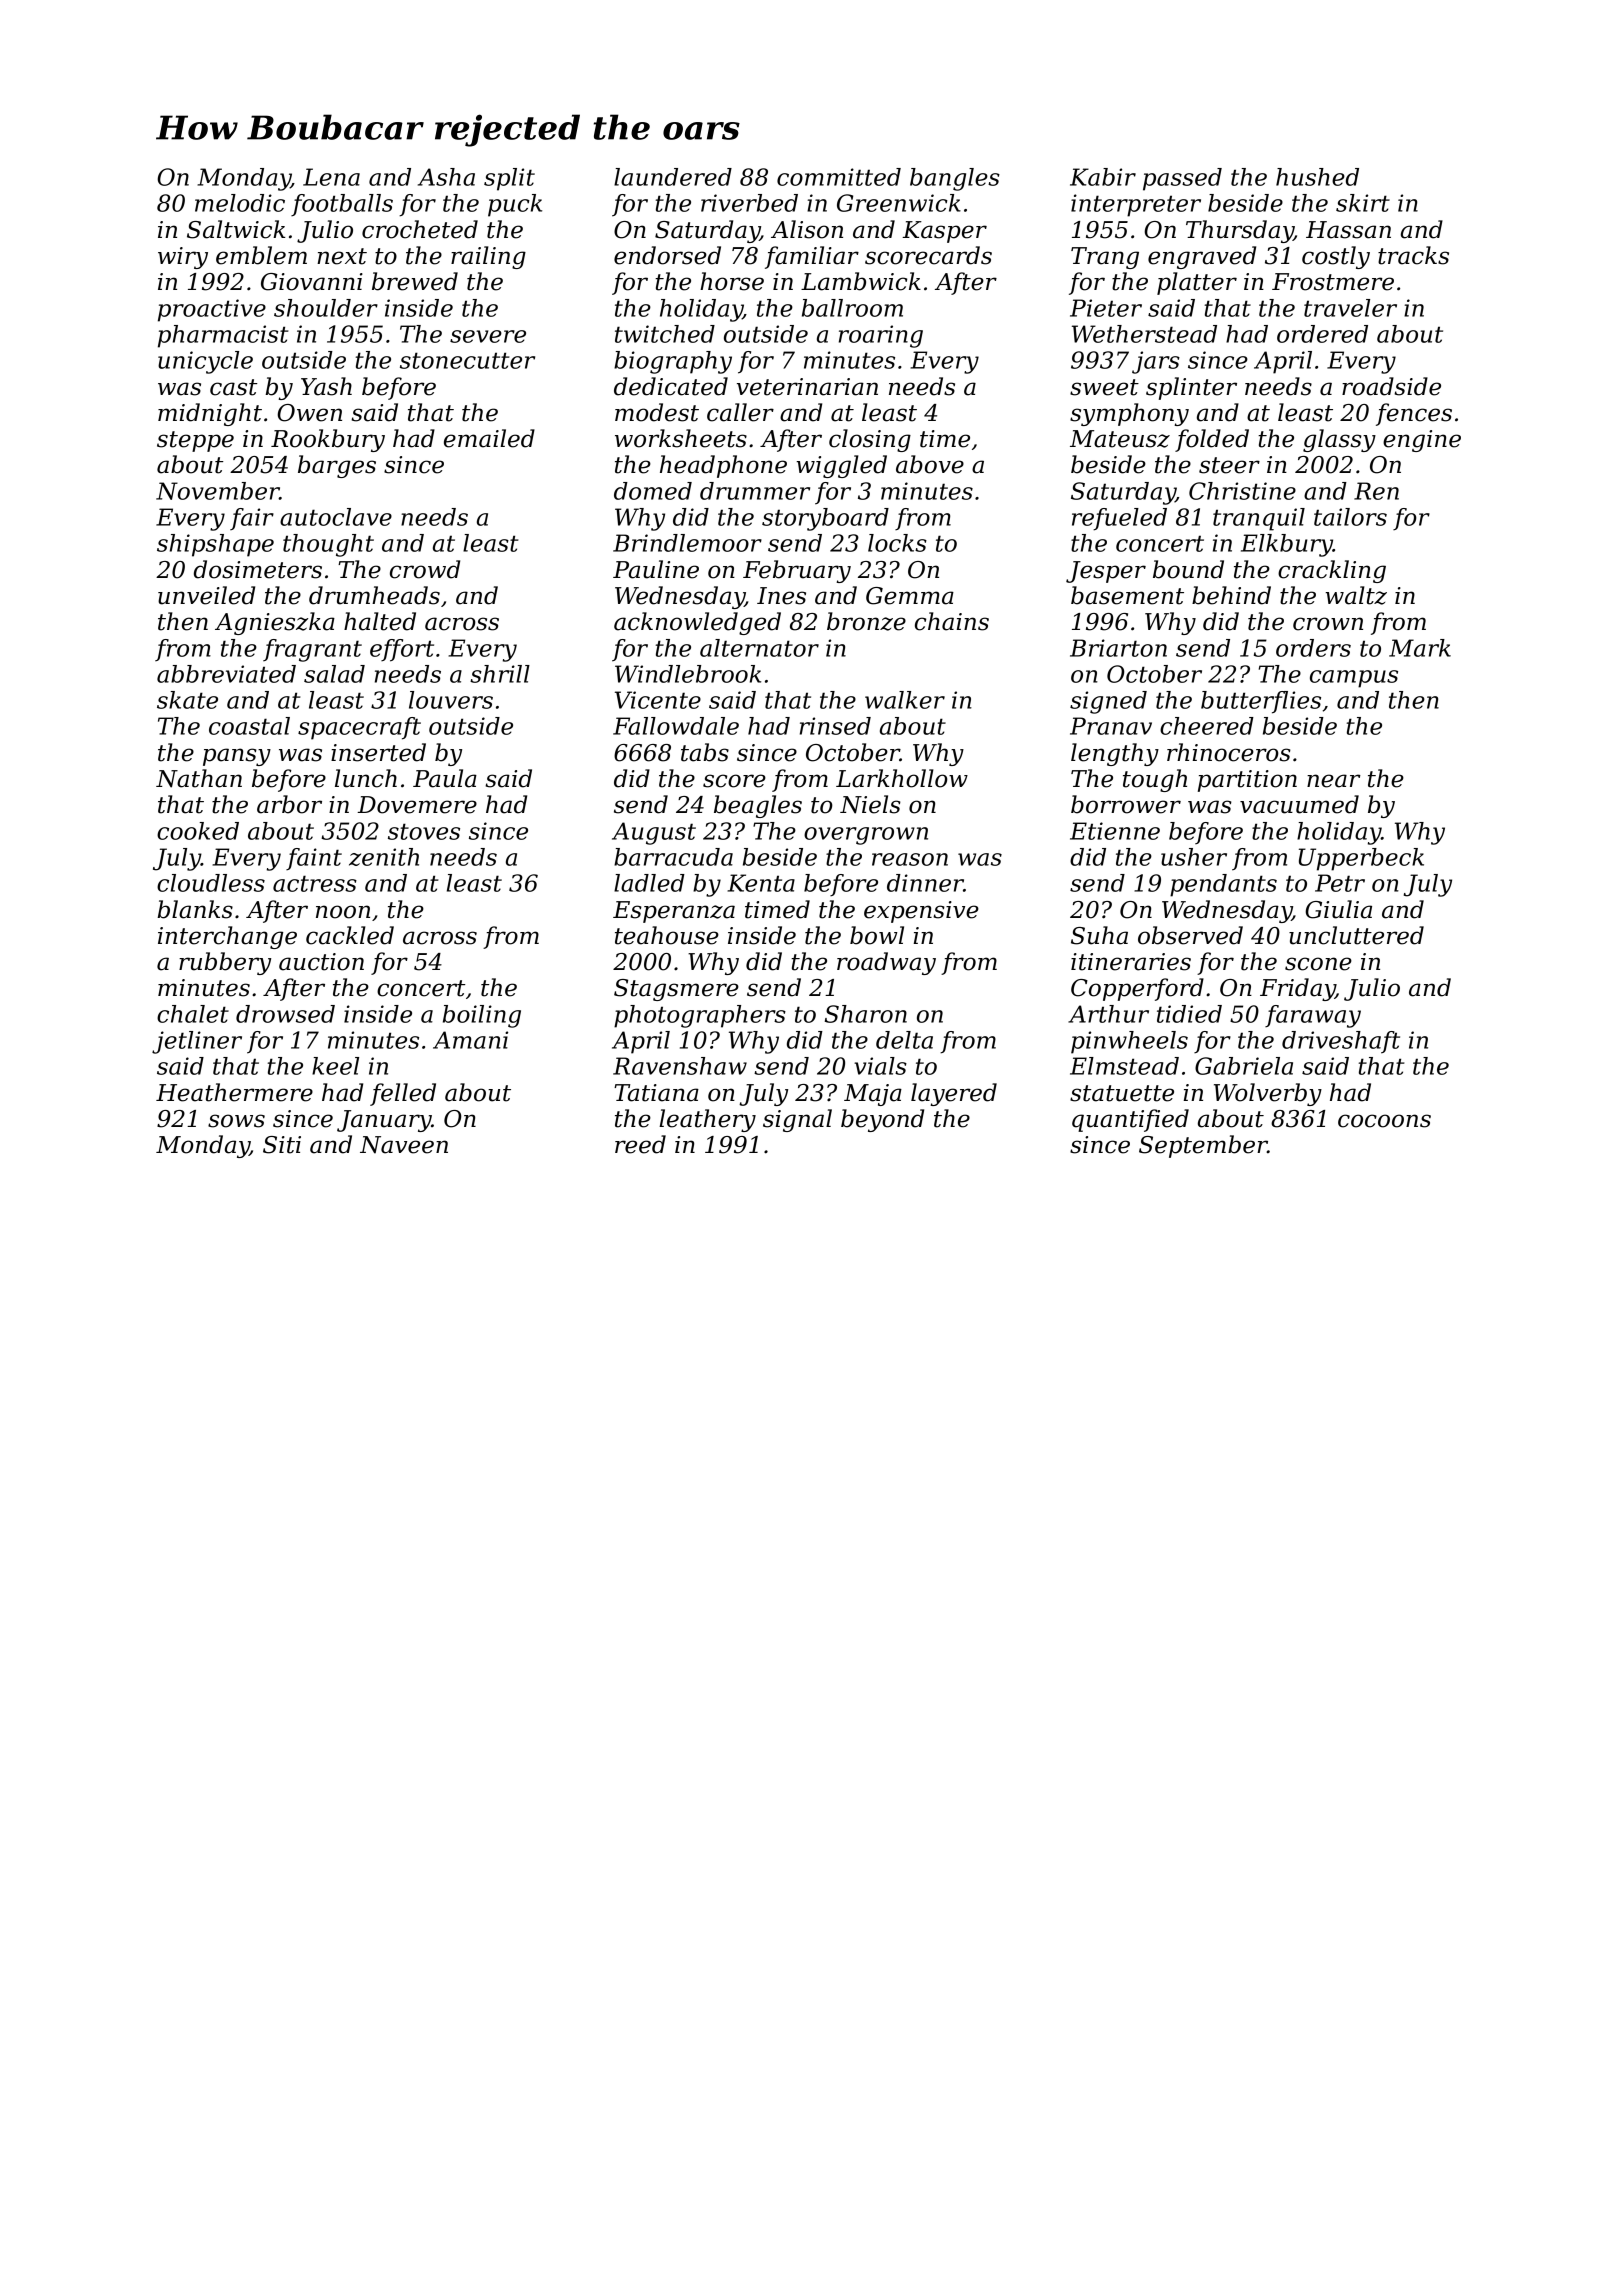 This image has height=2292, width=1620. I want to click on butterflies, so click(1261, 702).
